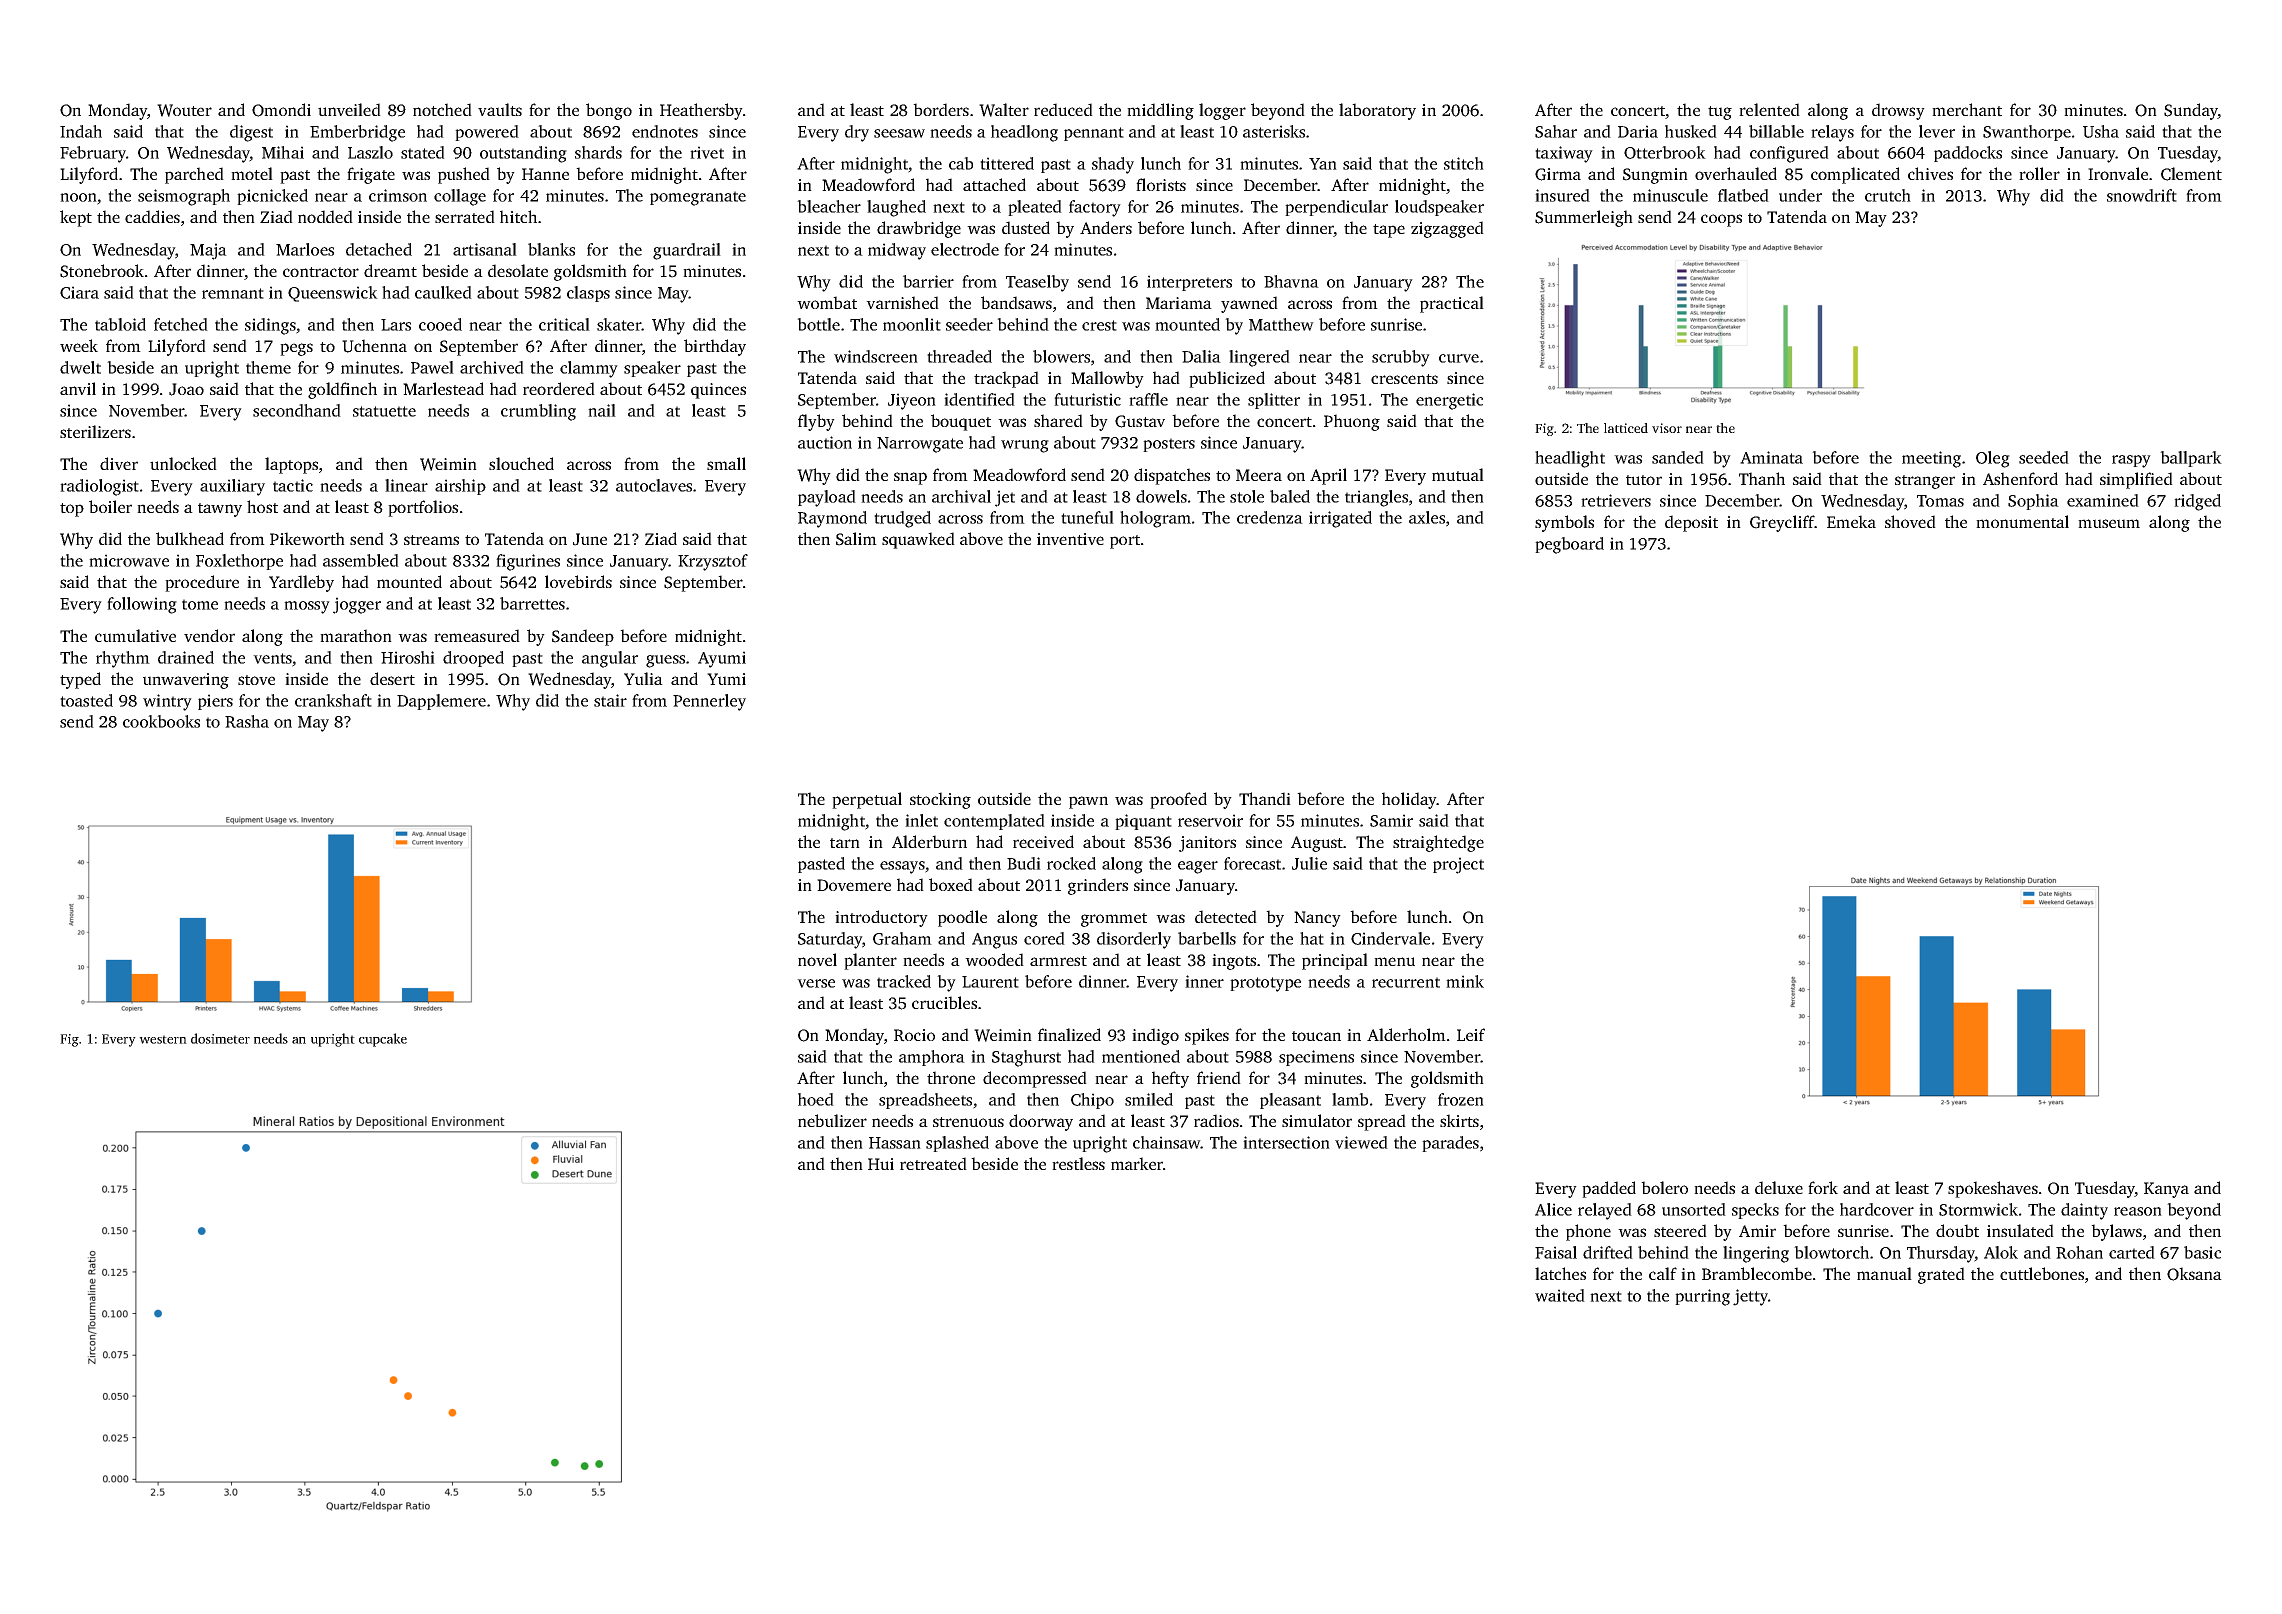  I want to click on insulated, so click(2020, 1230).
